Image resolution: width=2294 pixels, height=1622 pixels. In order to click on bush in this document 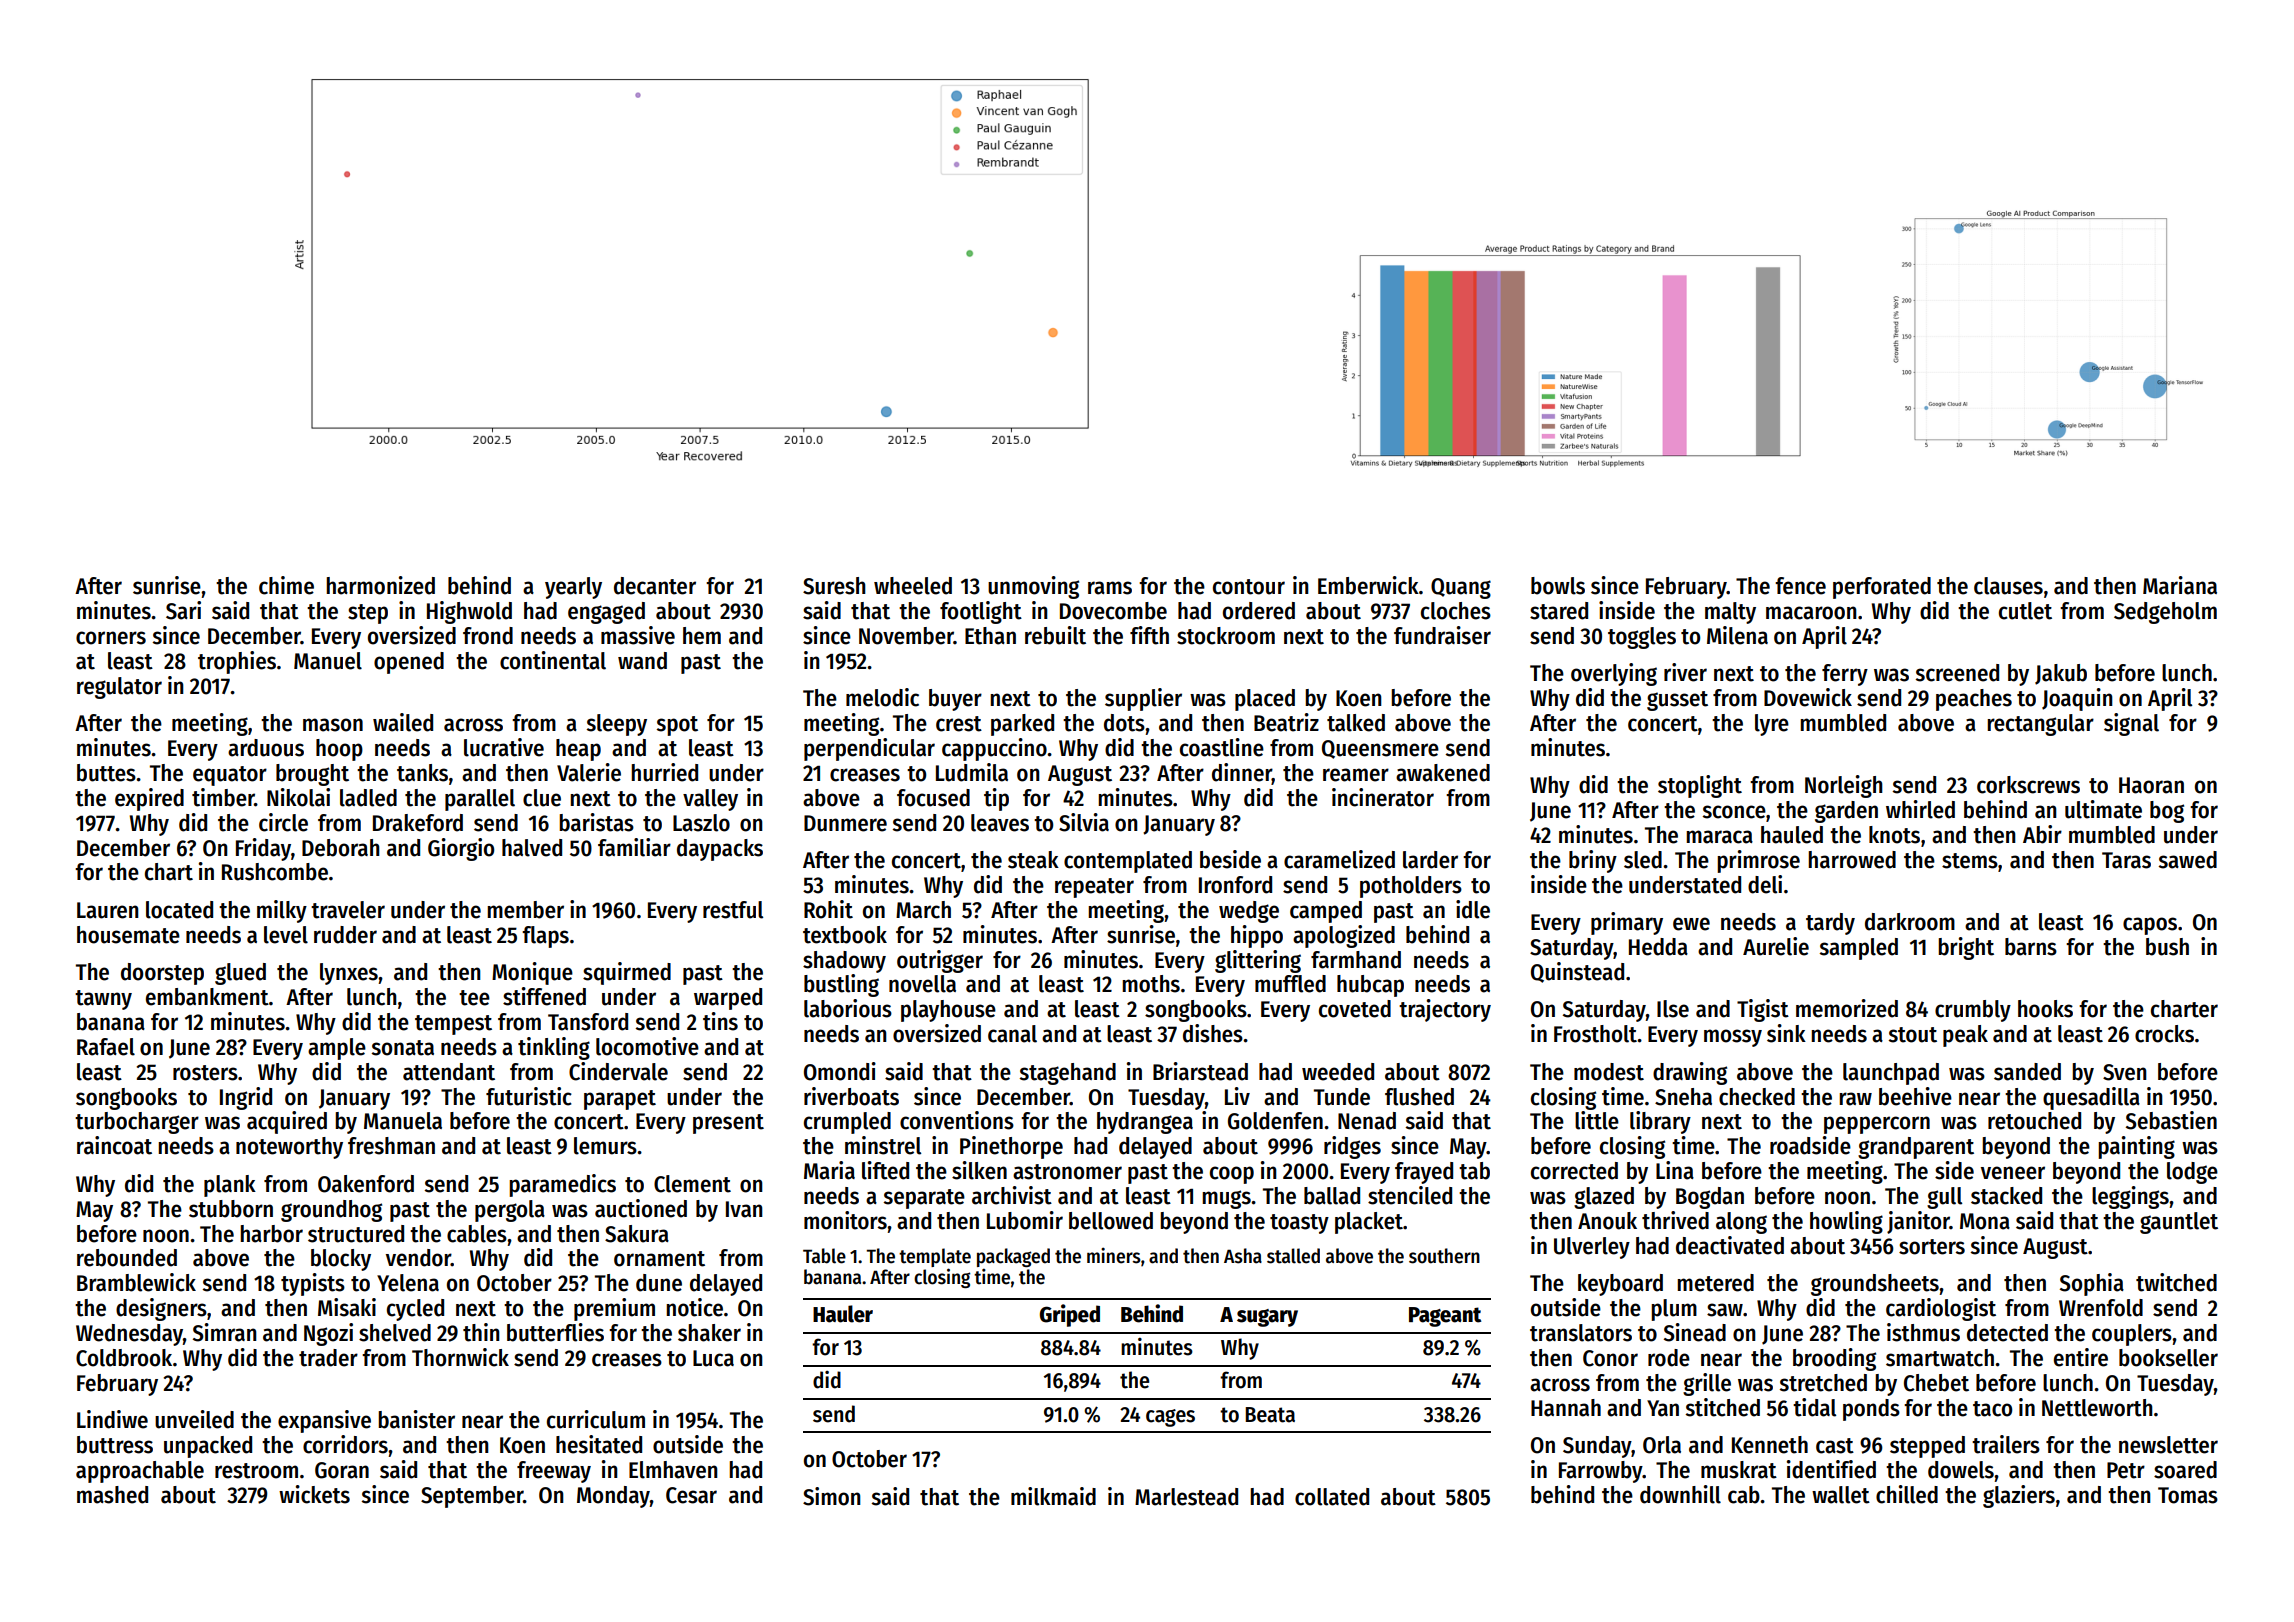, I will do `click(2167, 947)`.
